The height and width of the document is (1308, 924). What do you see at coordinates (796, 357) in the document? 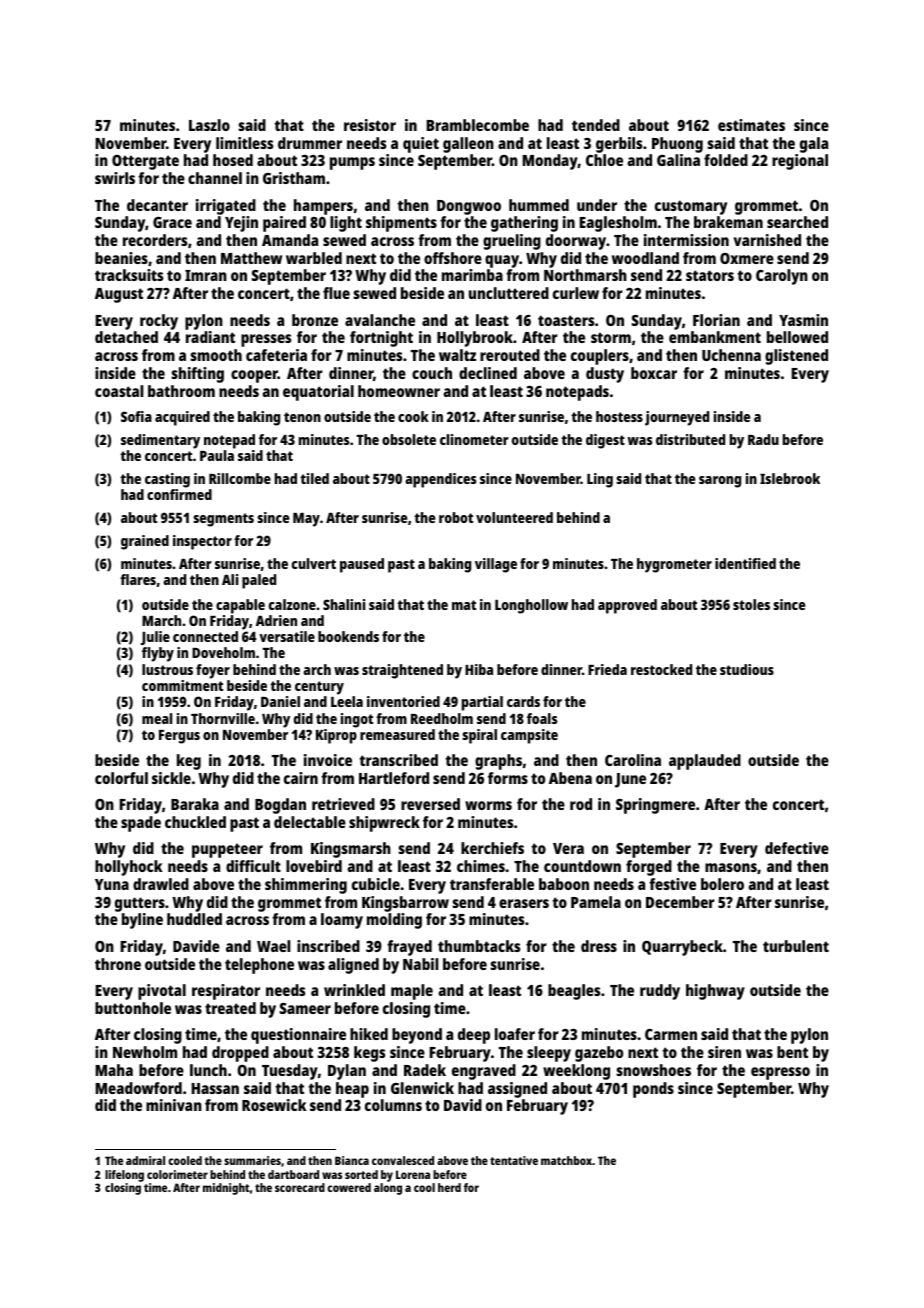
I see `glistened` at bounding box center [796, 357].
